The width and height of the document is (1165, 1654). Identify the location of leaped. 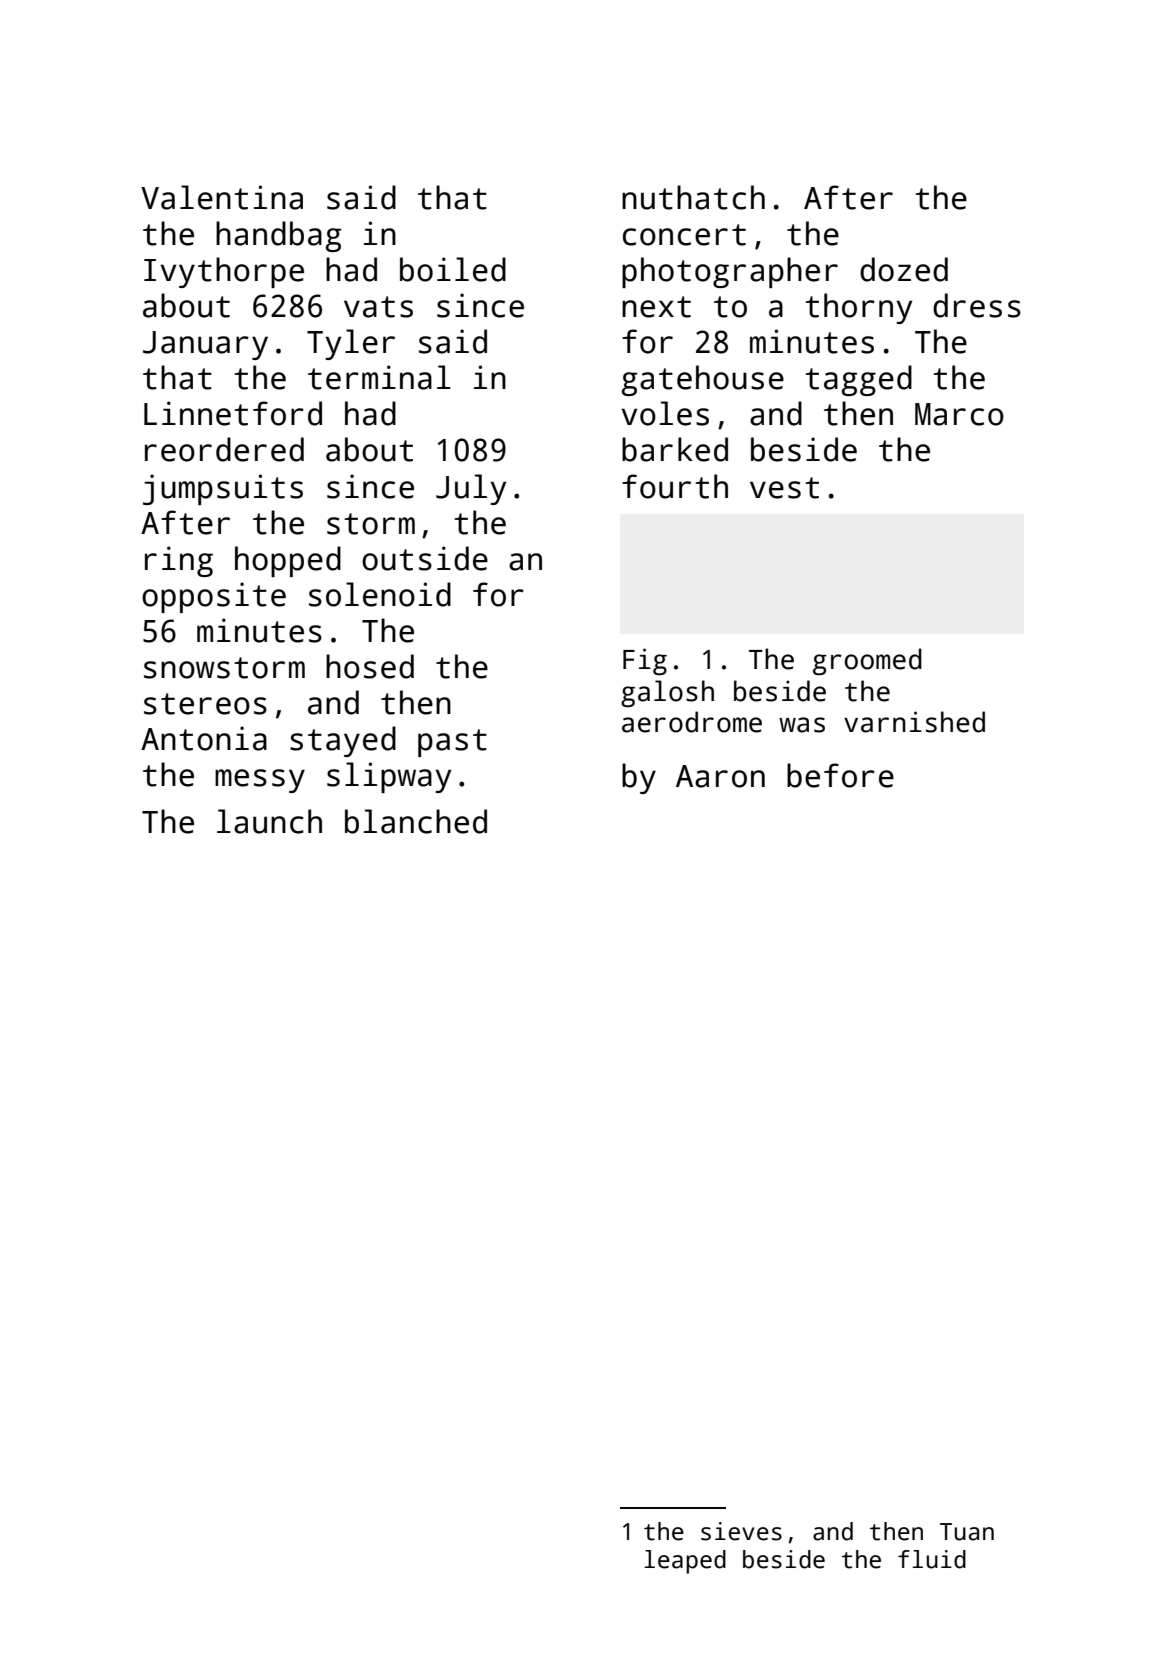
(685, 1562).
